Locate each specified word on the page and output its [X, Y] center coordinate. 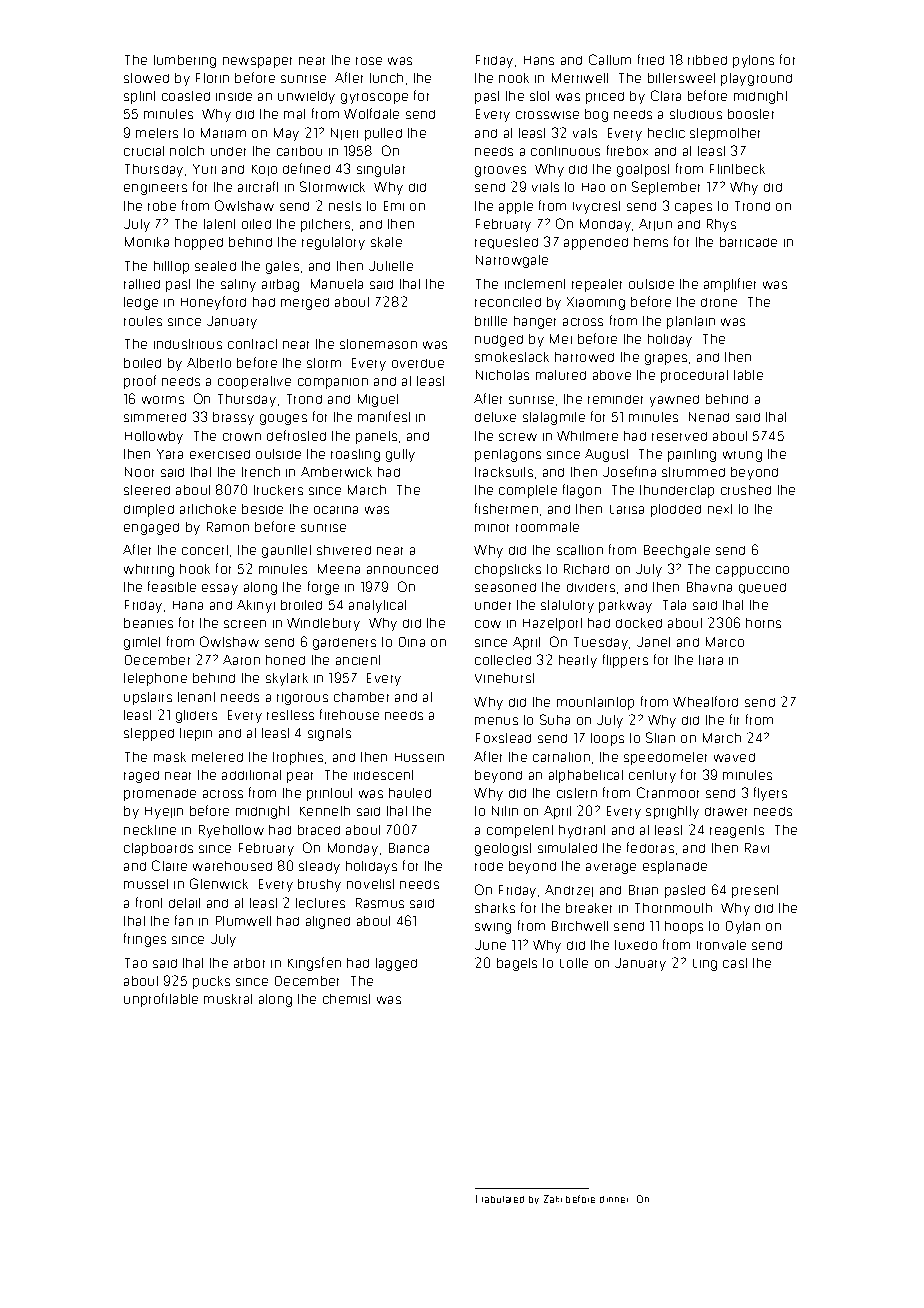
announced [402, 569]
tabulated [503, 1199]
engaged [151, 529]
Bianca [409, 848]
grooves [500, 171]
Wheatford [705, 701]
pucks [211, 982]
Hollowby [154, 437]
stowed [146, 78]
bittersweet [681, 78]
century [652, 776]
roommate [547, 527]
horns [763, 623]
